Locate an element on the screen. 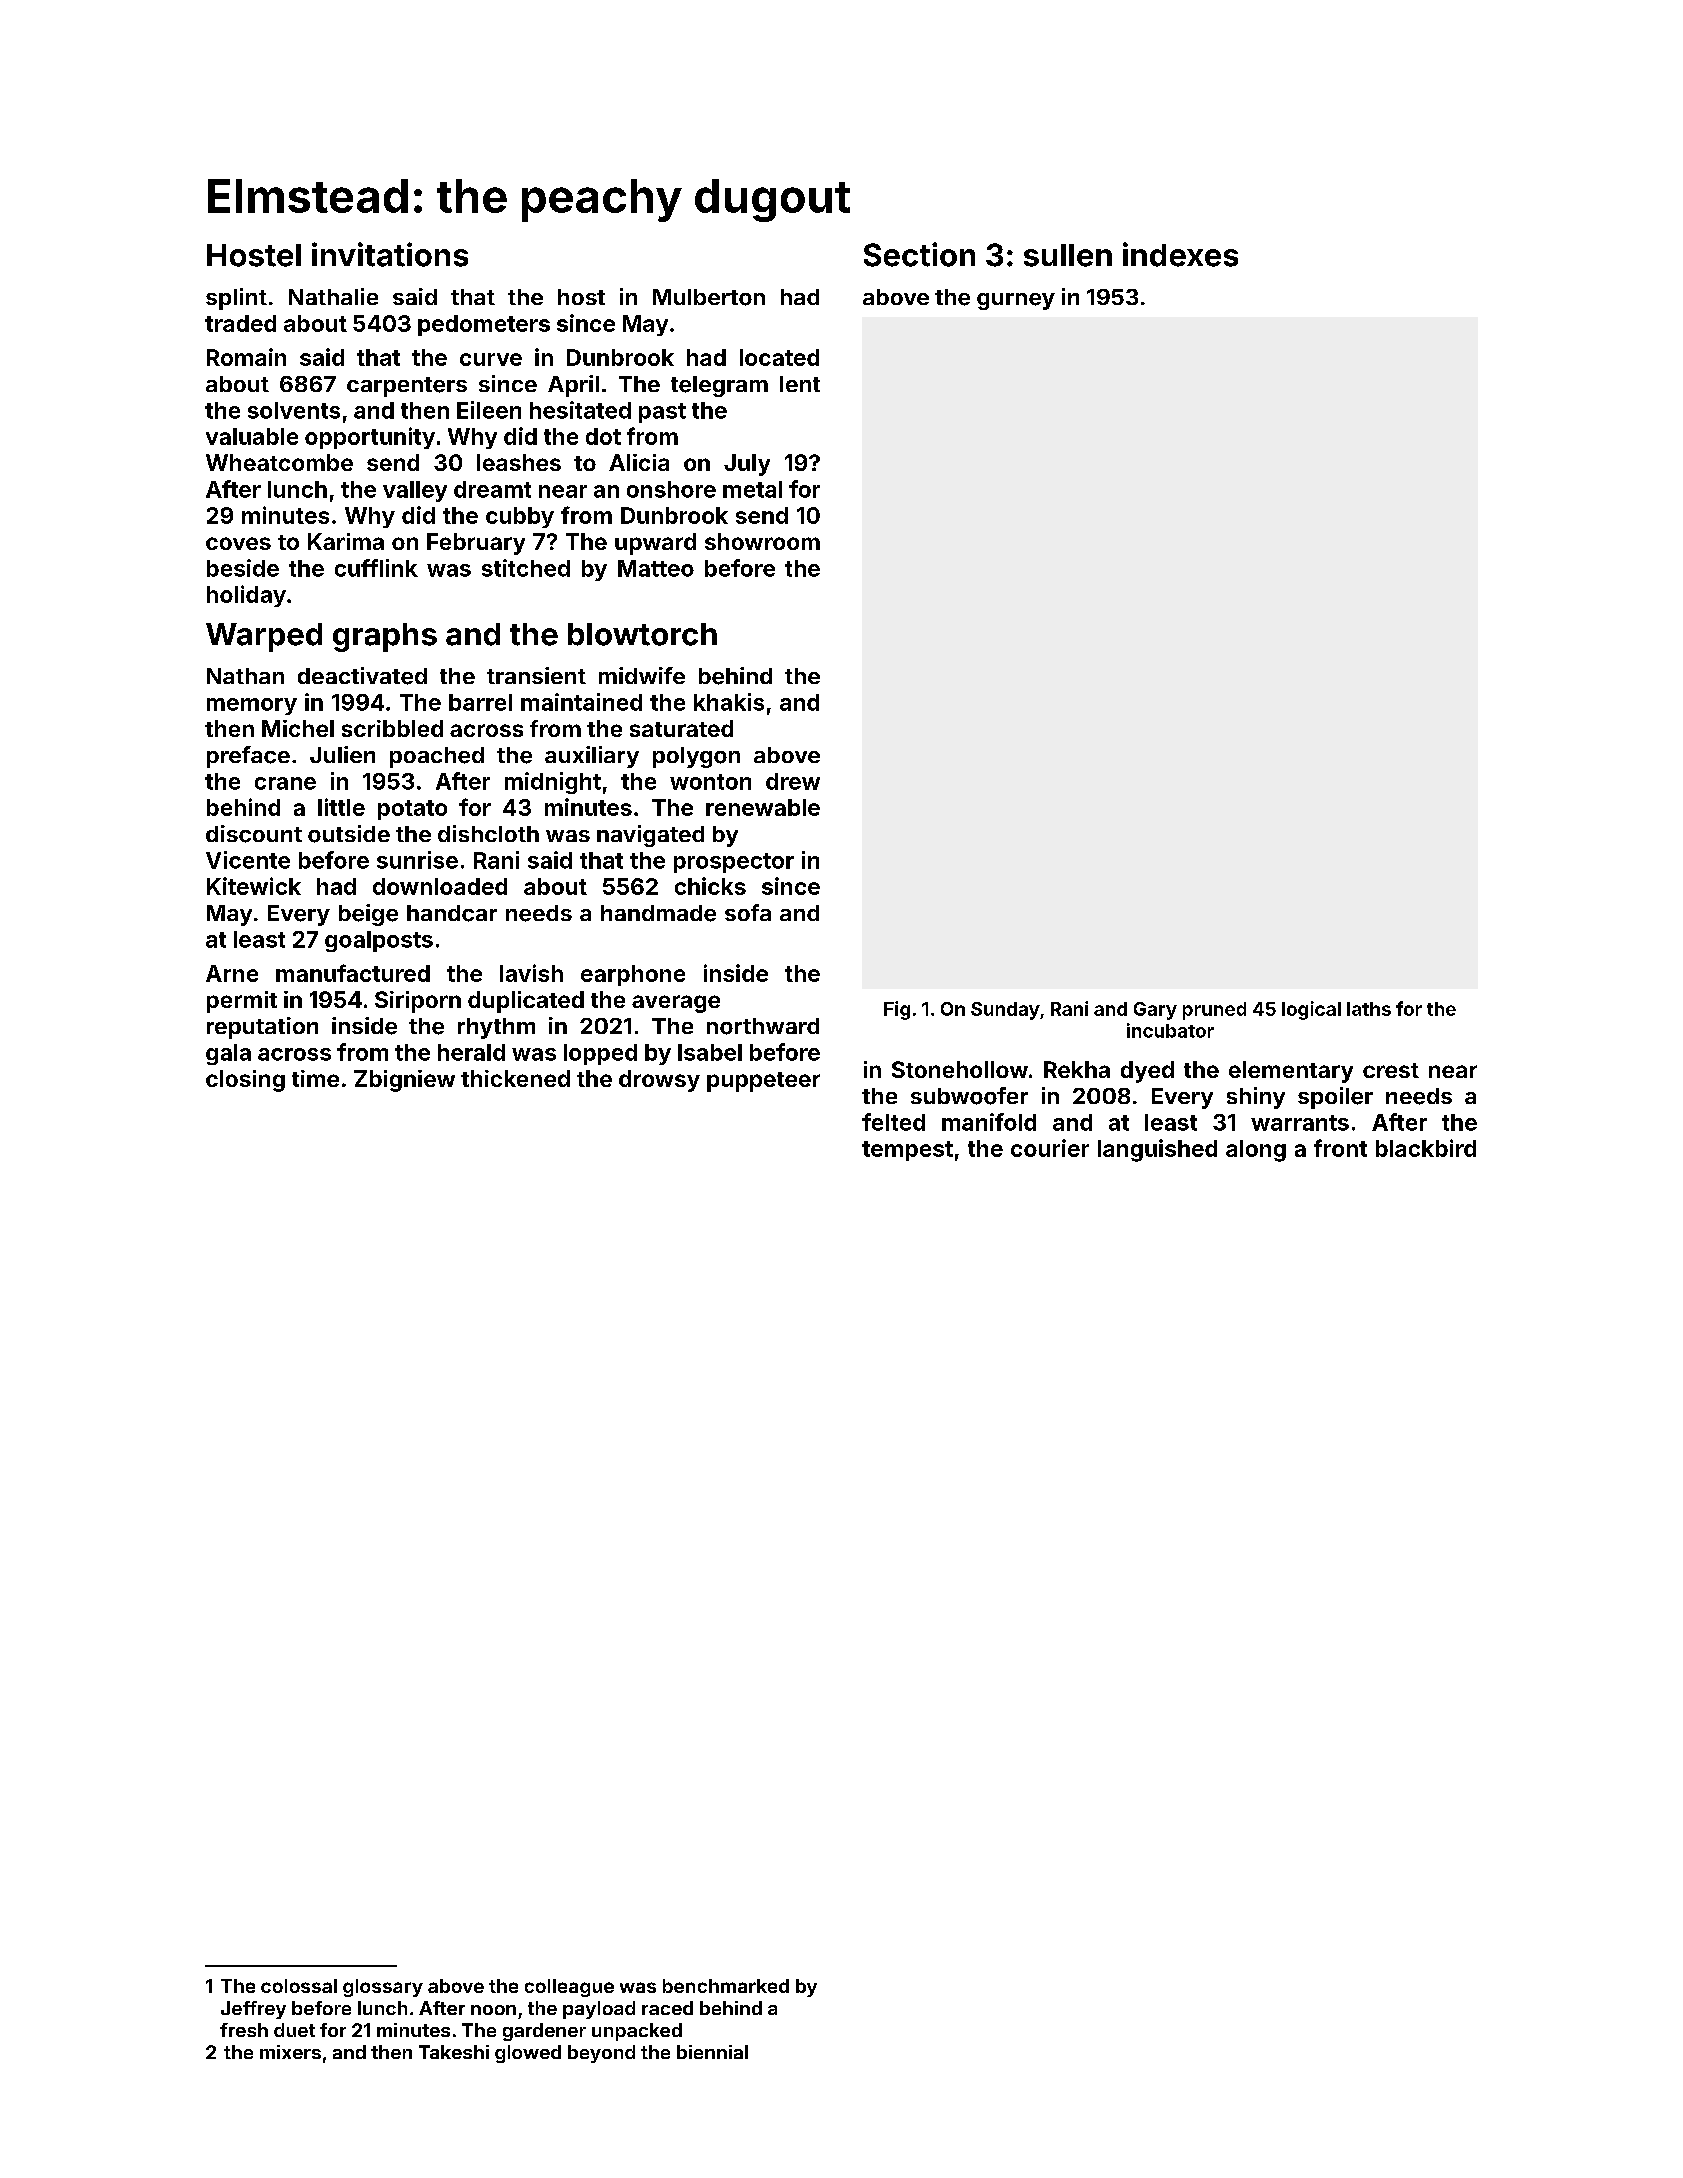  showroom is located at coordinates (762, 541).
